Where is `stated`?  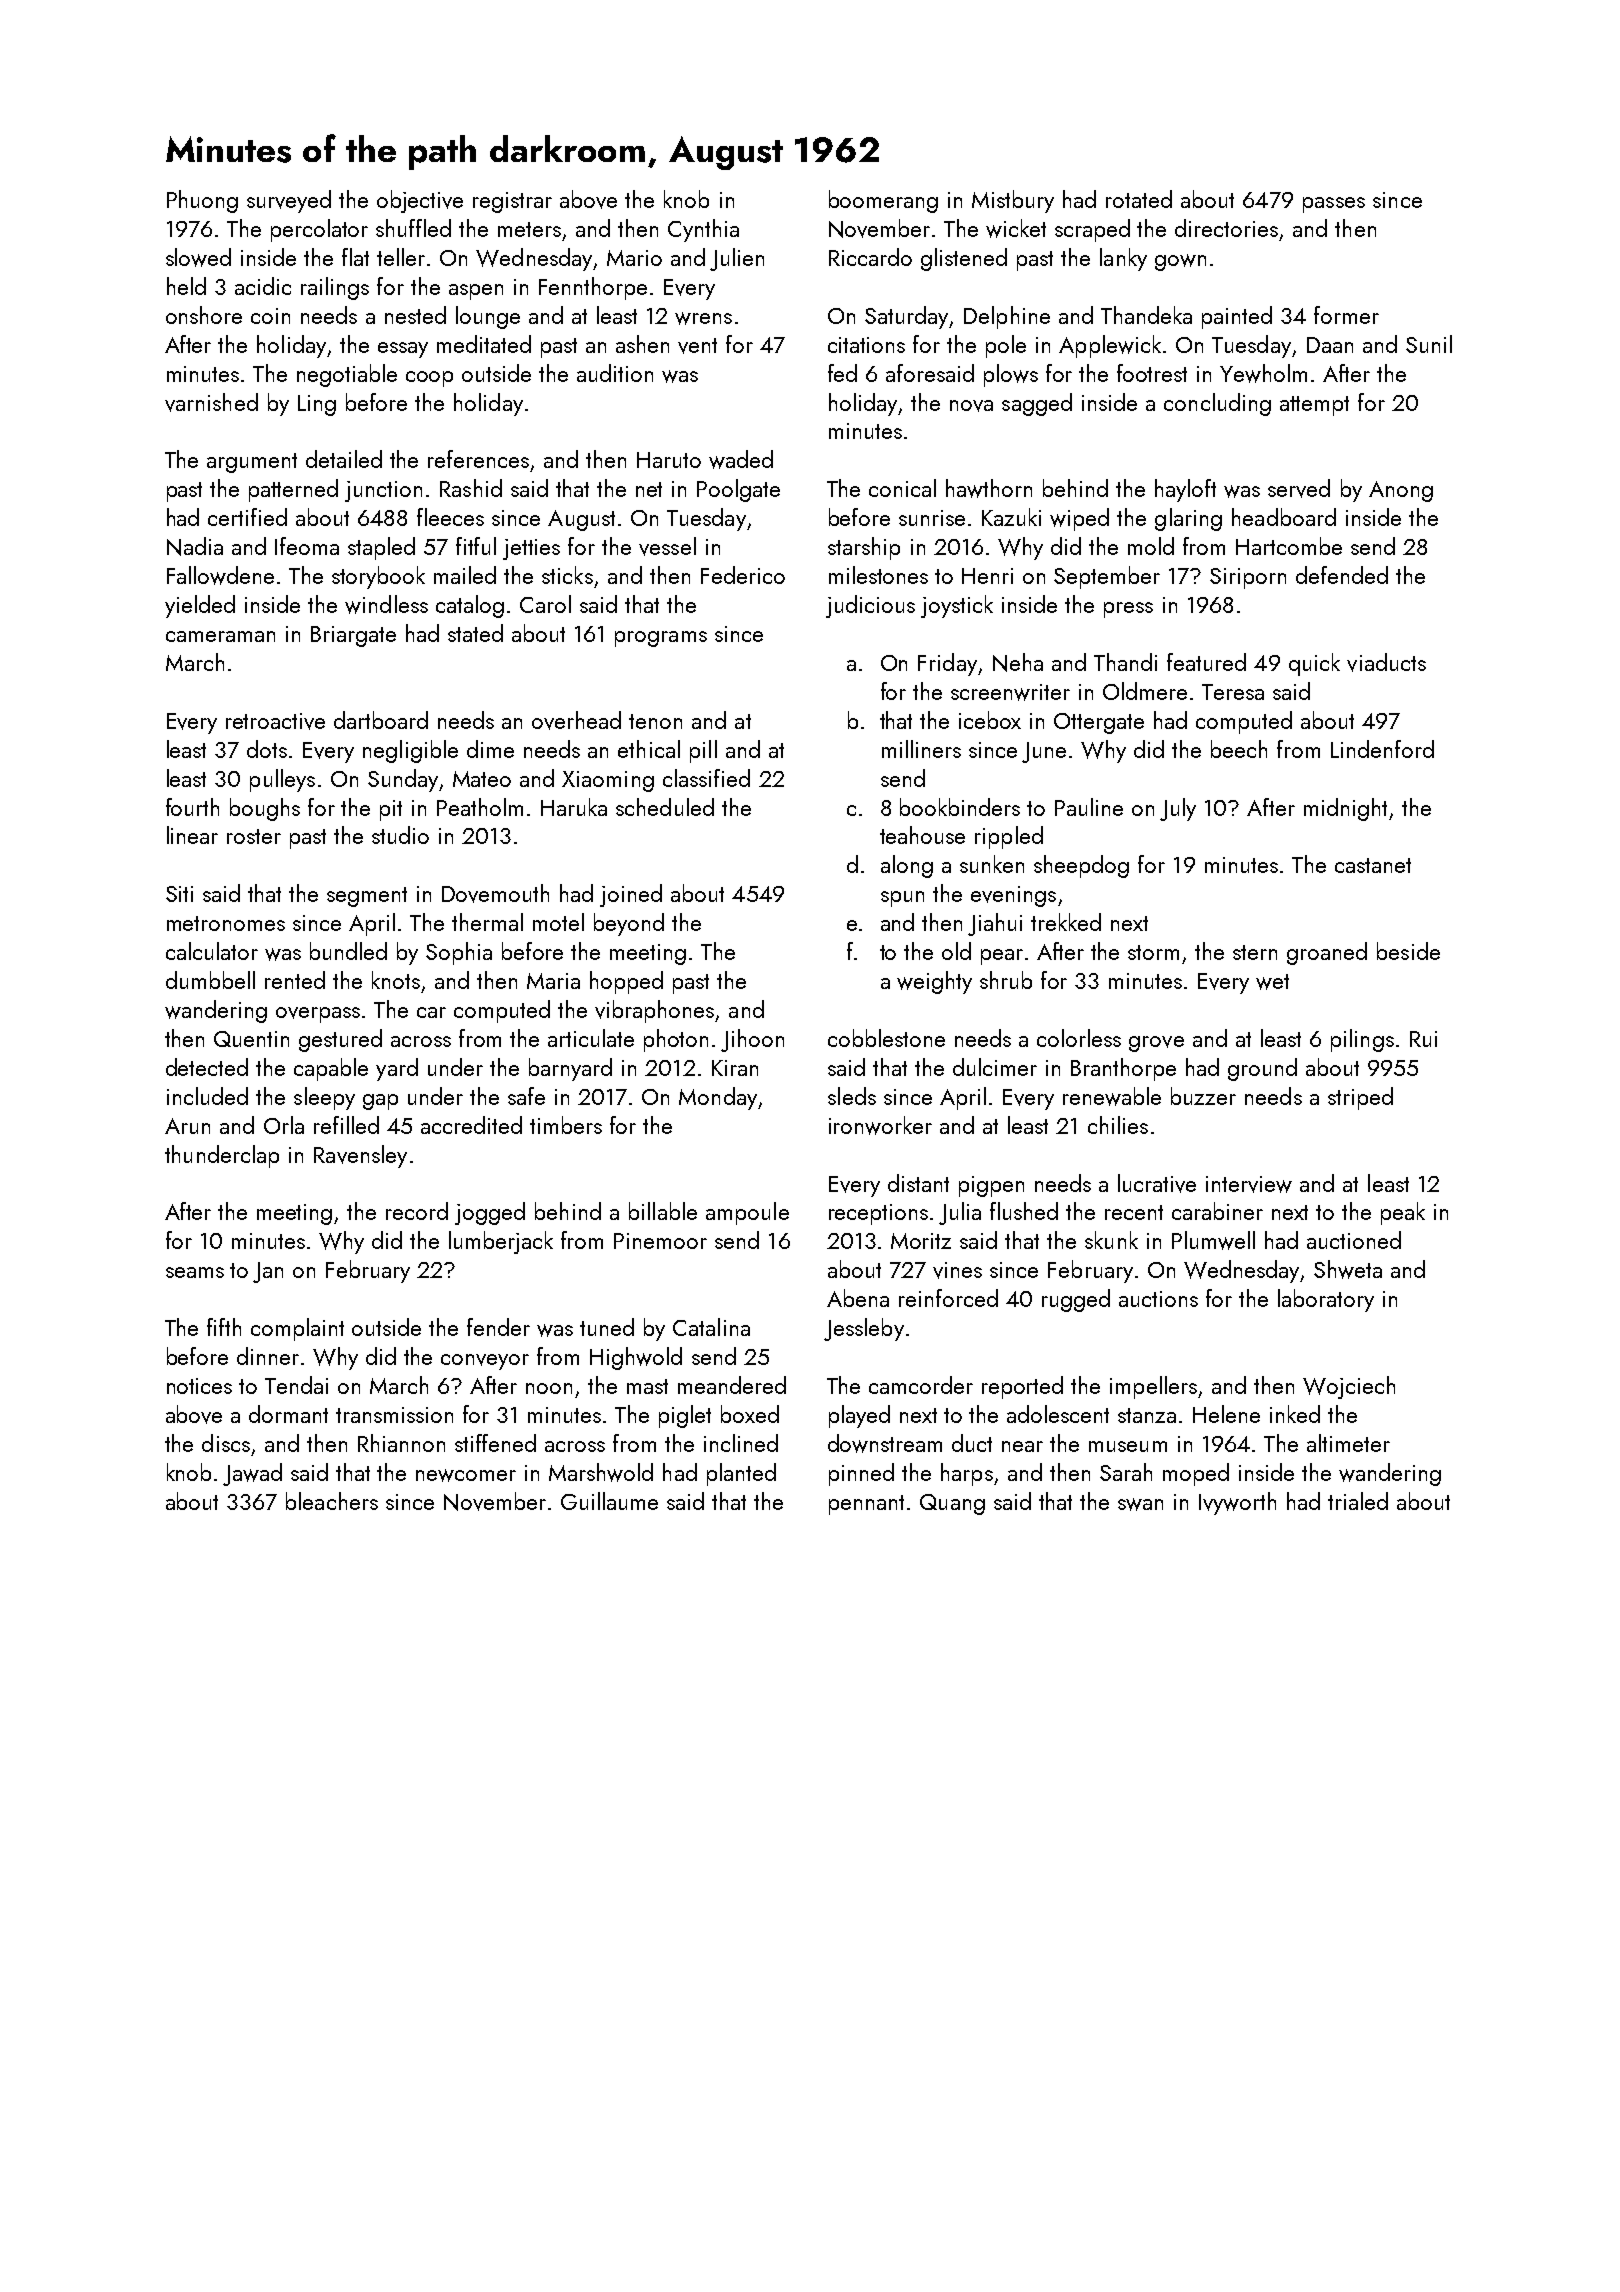
stated is located at coordinates (475, 633).
